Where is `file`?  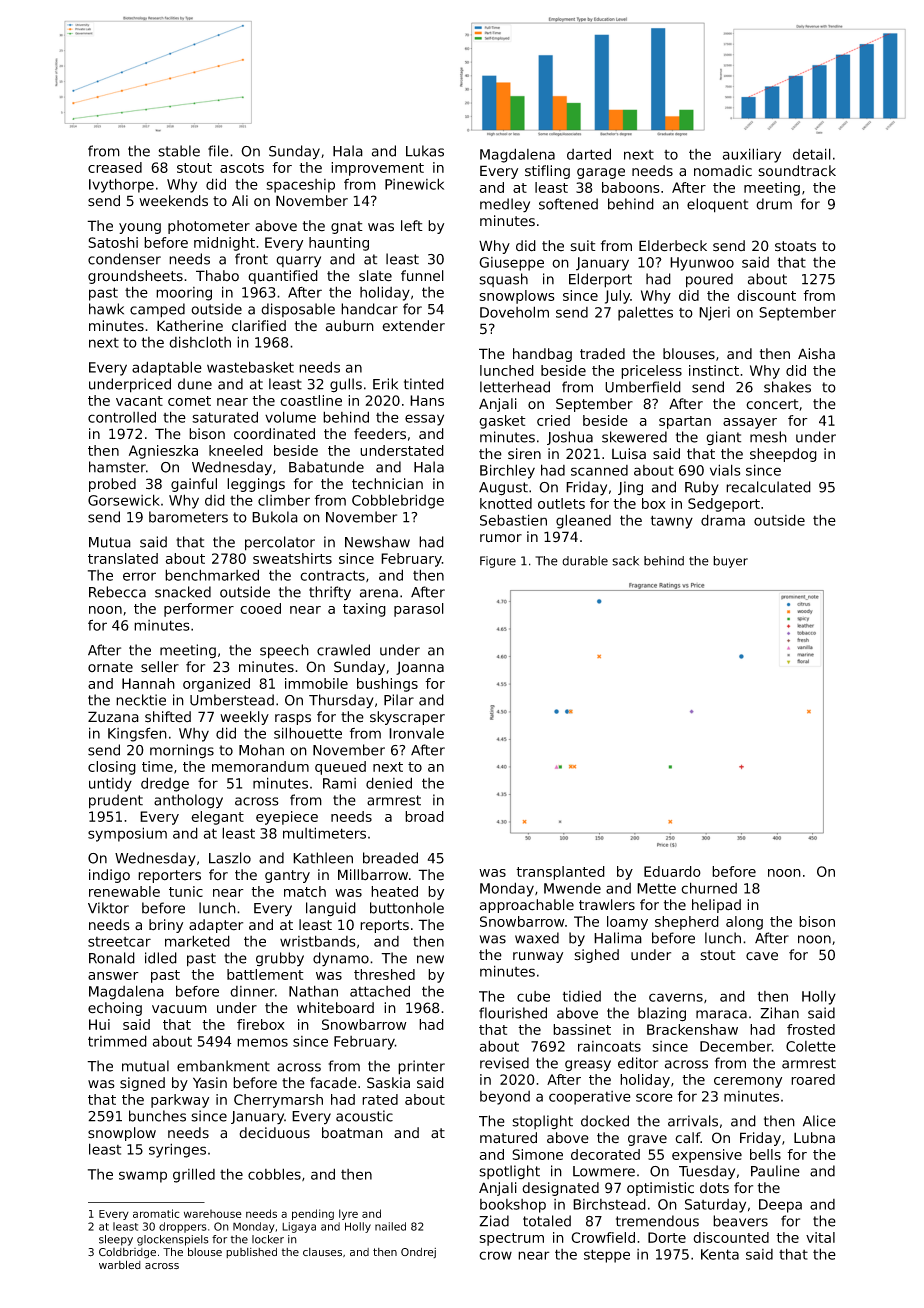 file is located at coordinates (218, 151).
